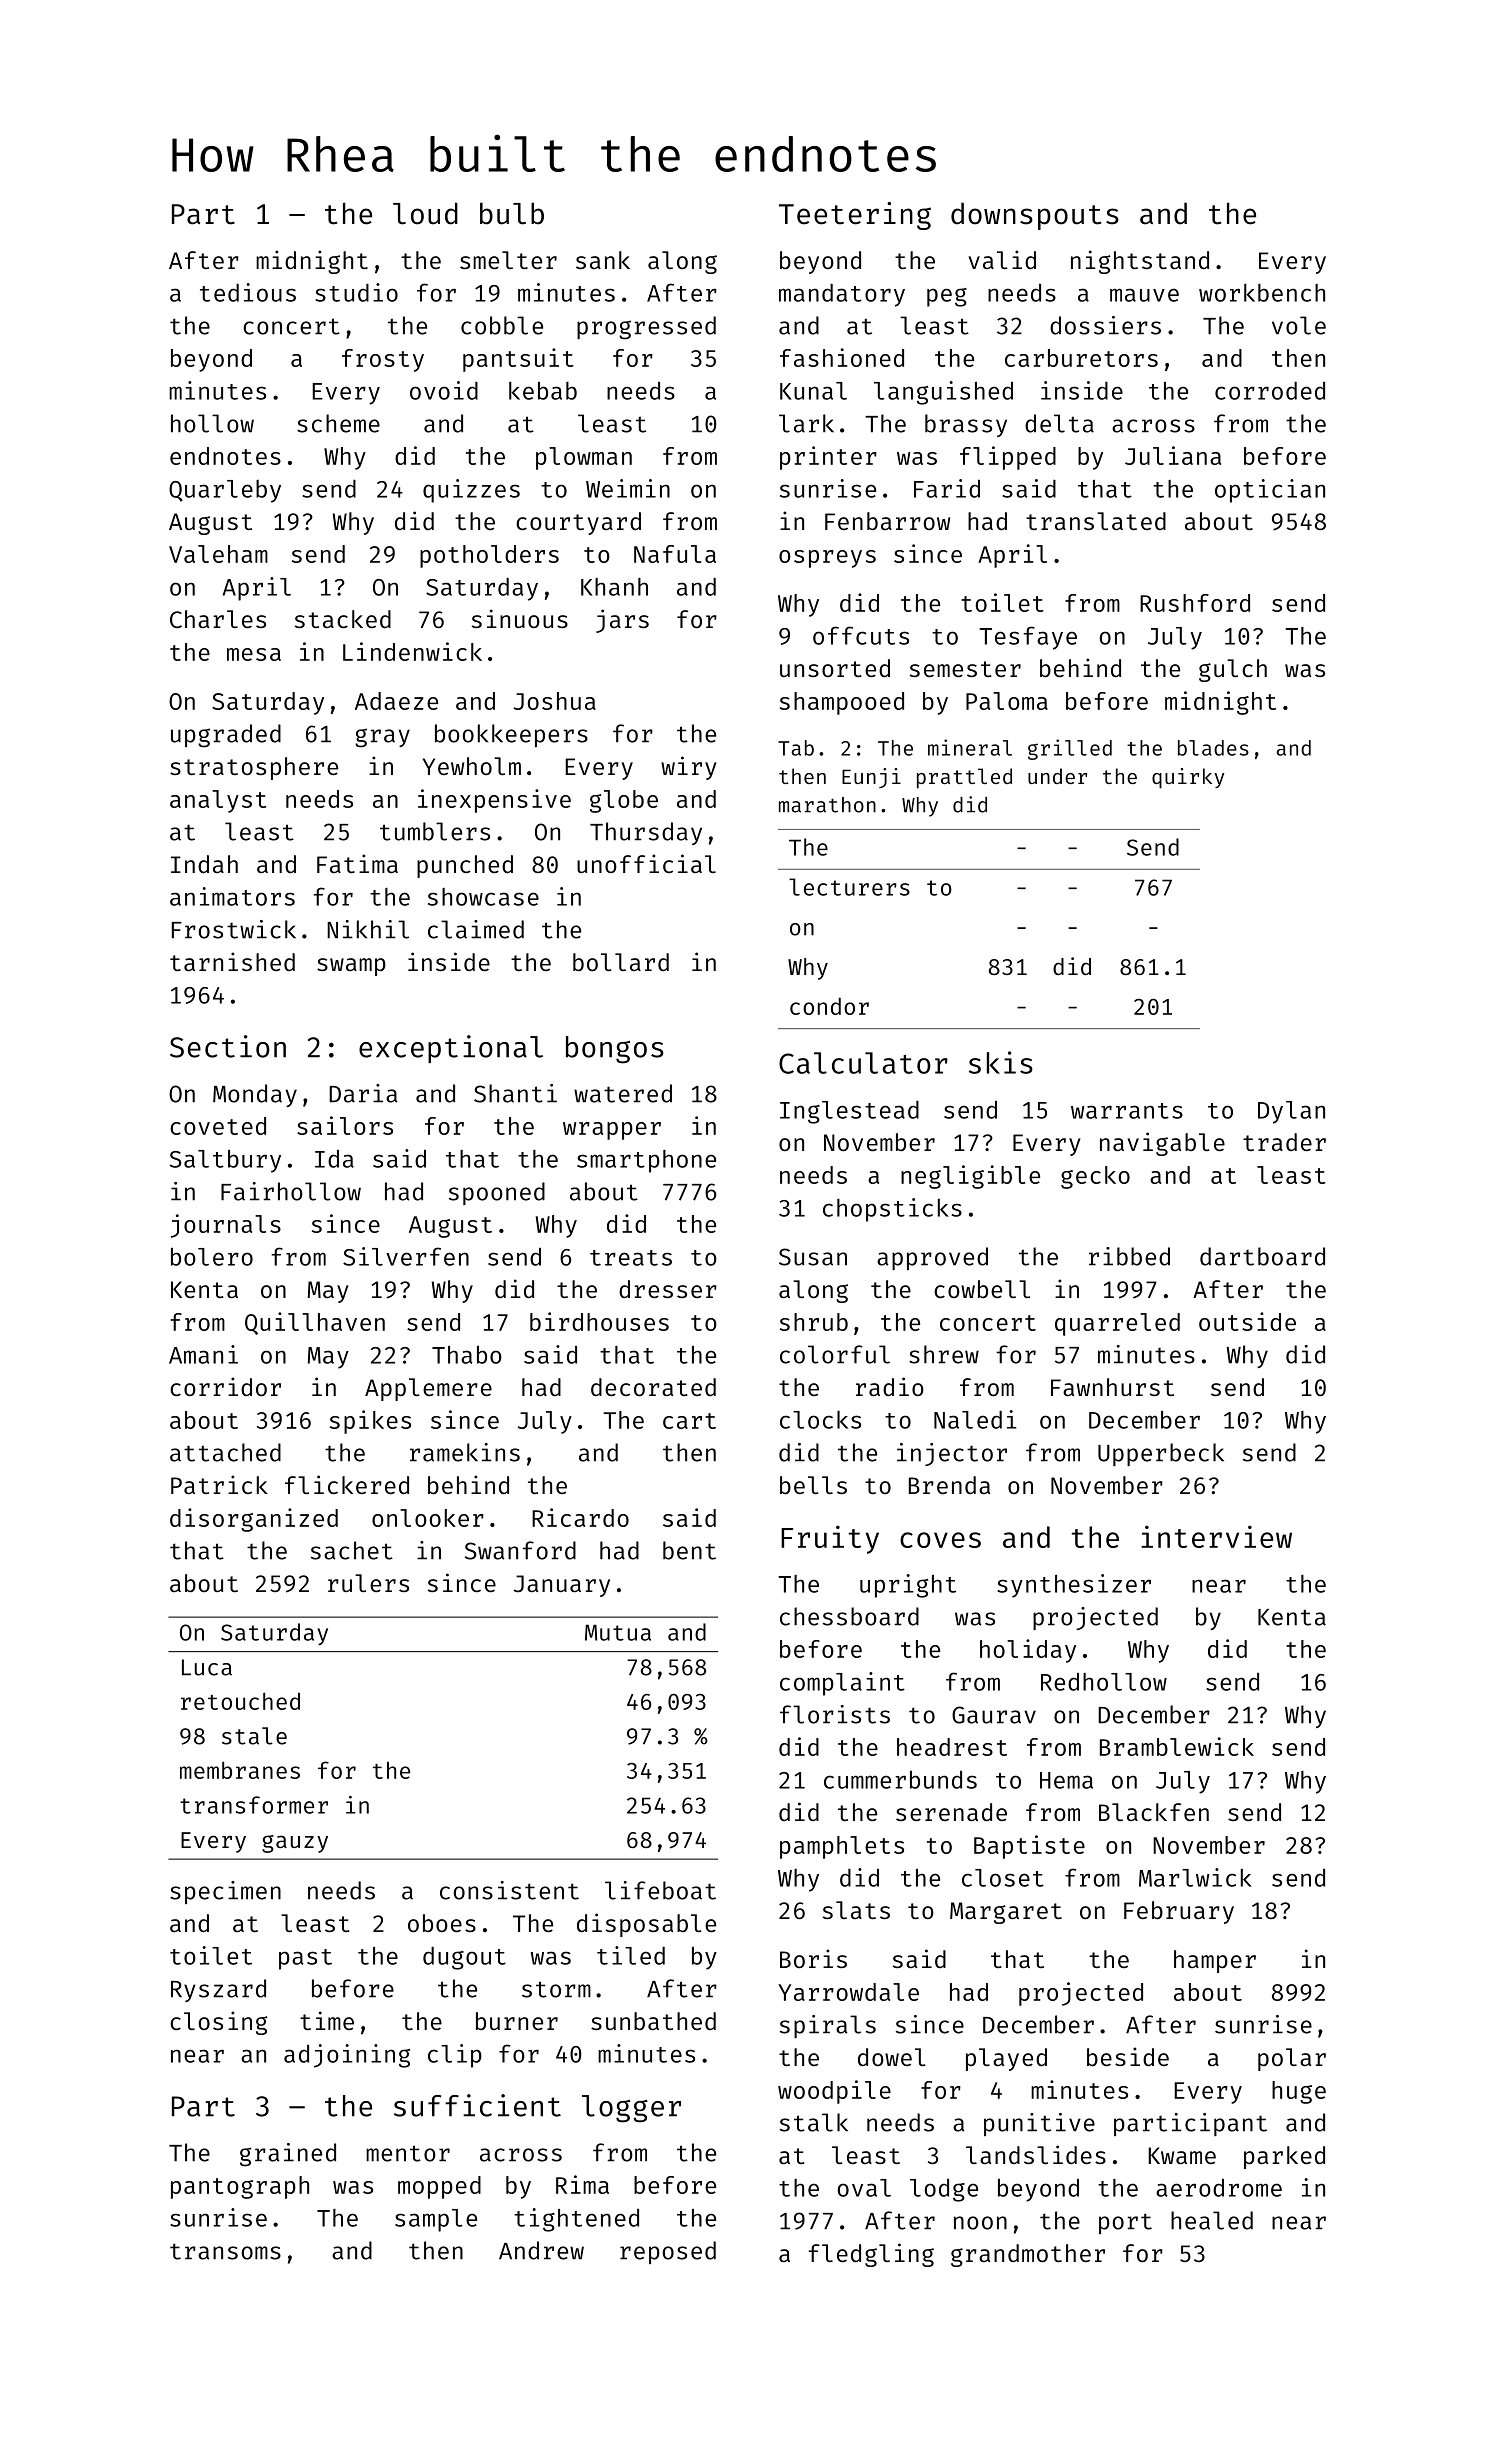 This screenshot has height=2464, width=1496. Describe the element at coordinates (218, 801) in the screenshot. I see `analyst` at that location.
